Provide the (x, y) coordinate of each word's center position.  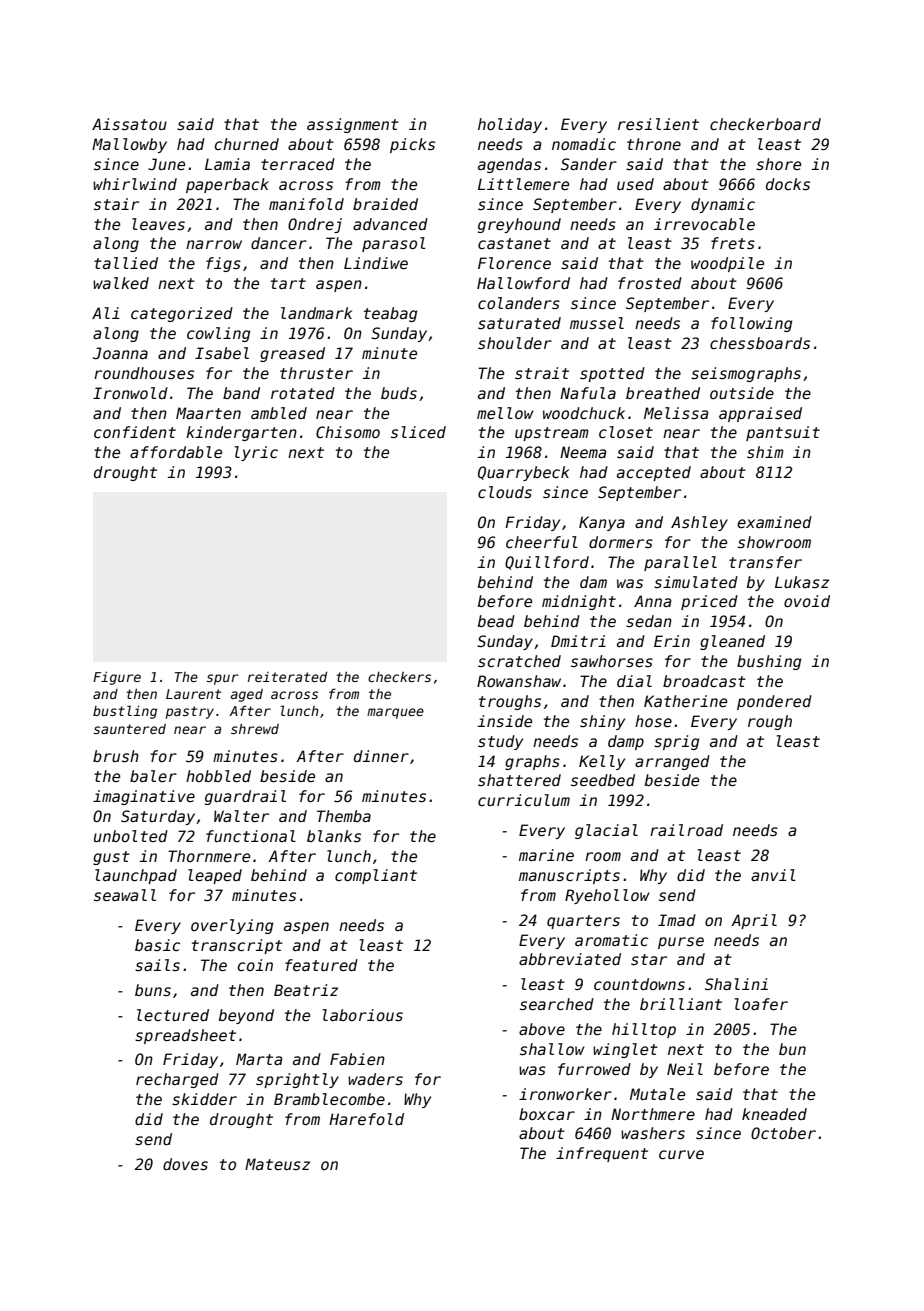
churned (247, 144)
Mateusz (277, 1164)
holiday (510, 125)
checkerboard (765, 124)
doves (185, 1164)
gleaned (732, 642)
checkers (399, 677)
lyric (256, 453)
